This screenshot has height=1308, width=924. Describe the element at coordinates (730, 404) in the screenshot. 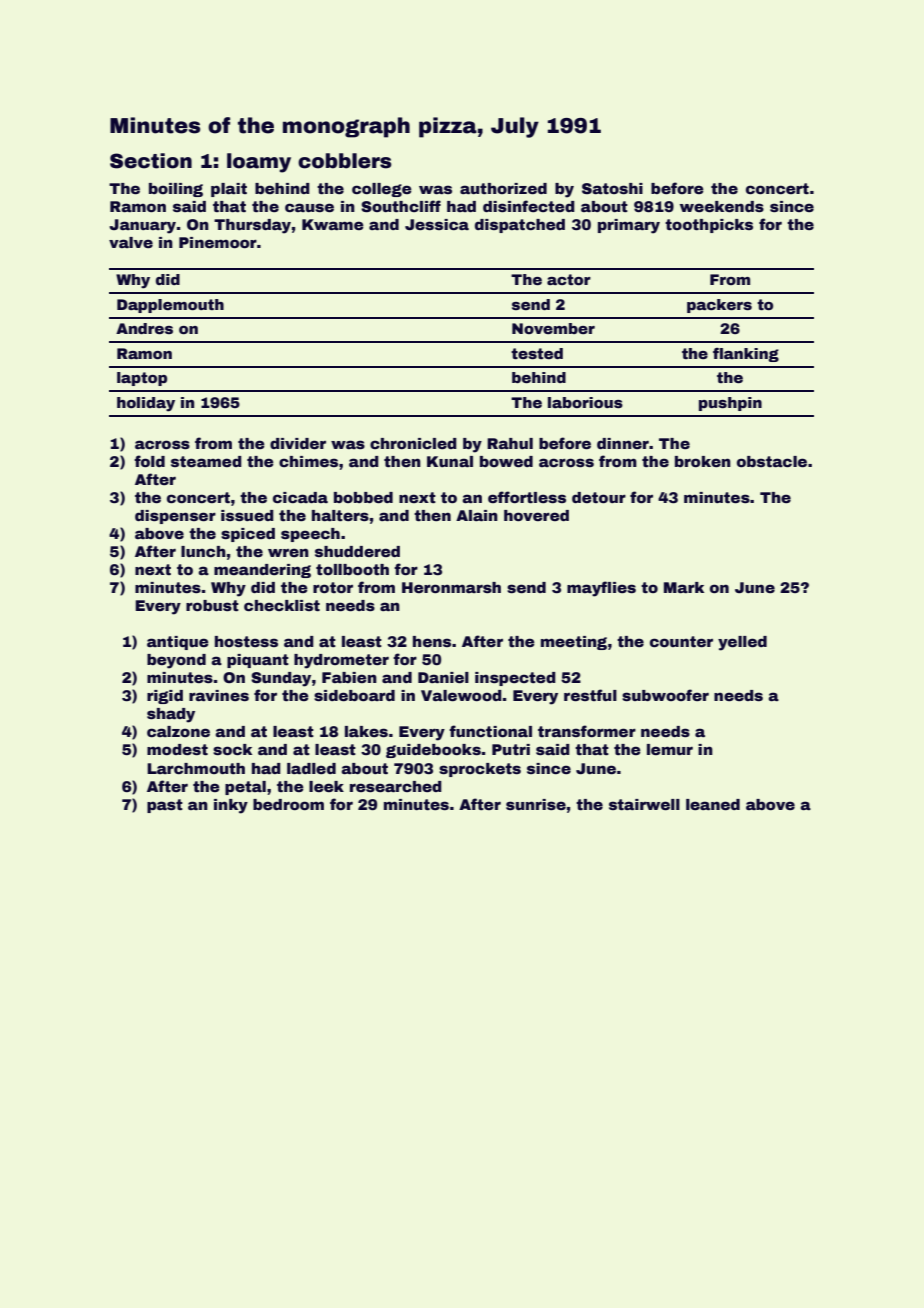

I see `pushpin` at that location.
